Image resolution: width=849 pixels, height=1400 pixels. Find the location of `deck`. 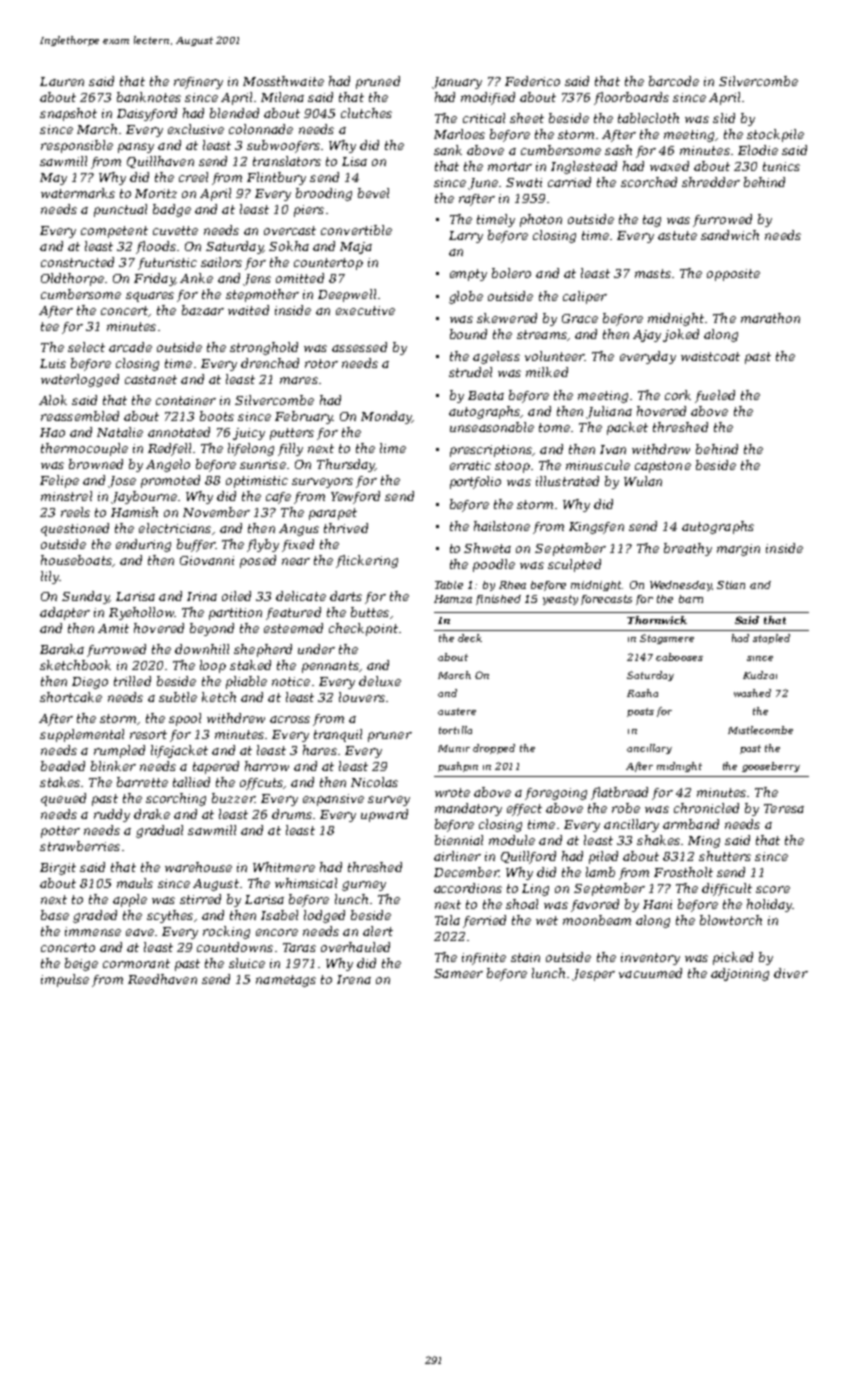

deck is located at coordinates (470, 638).
